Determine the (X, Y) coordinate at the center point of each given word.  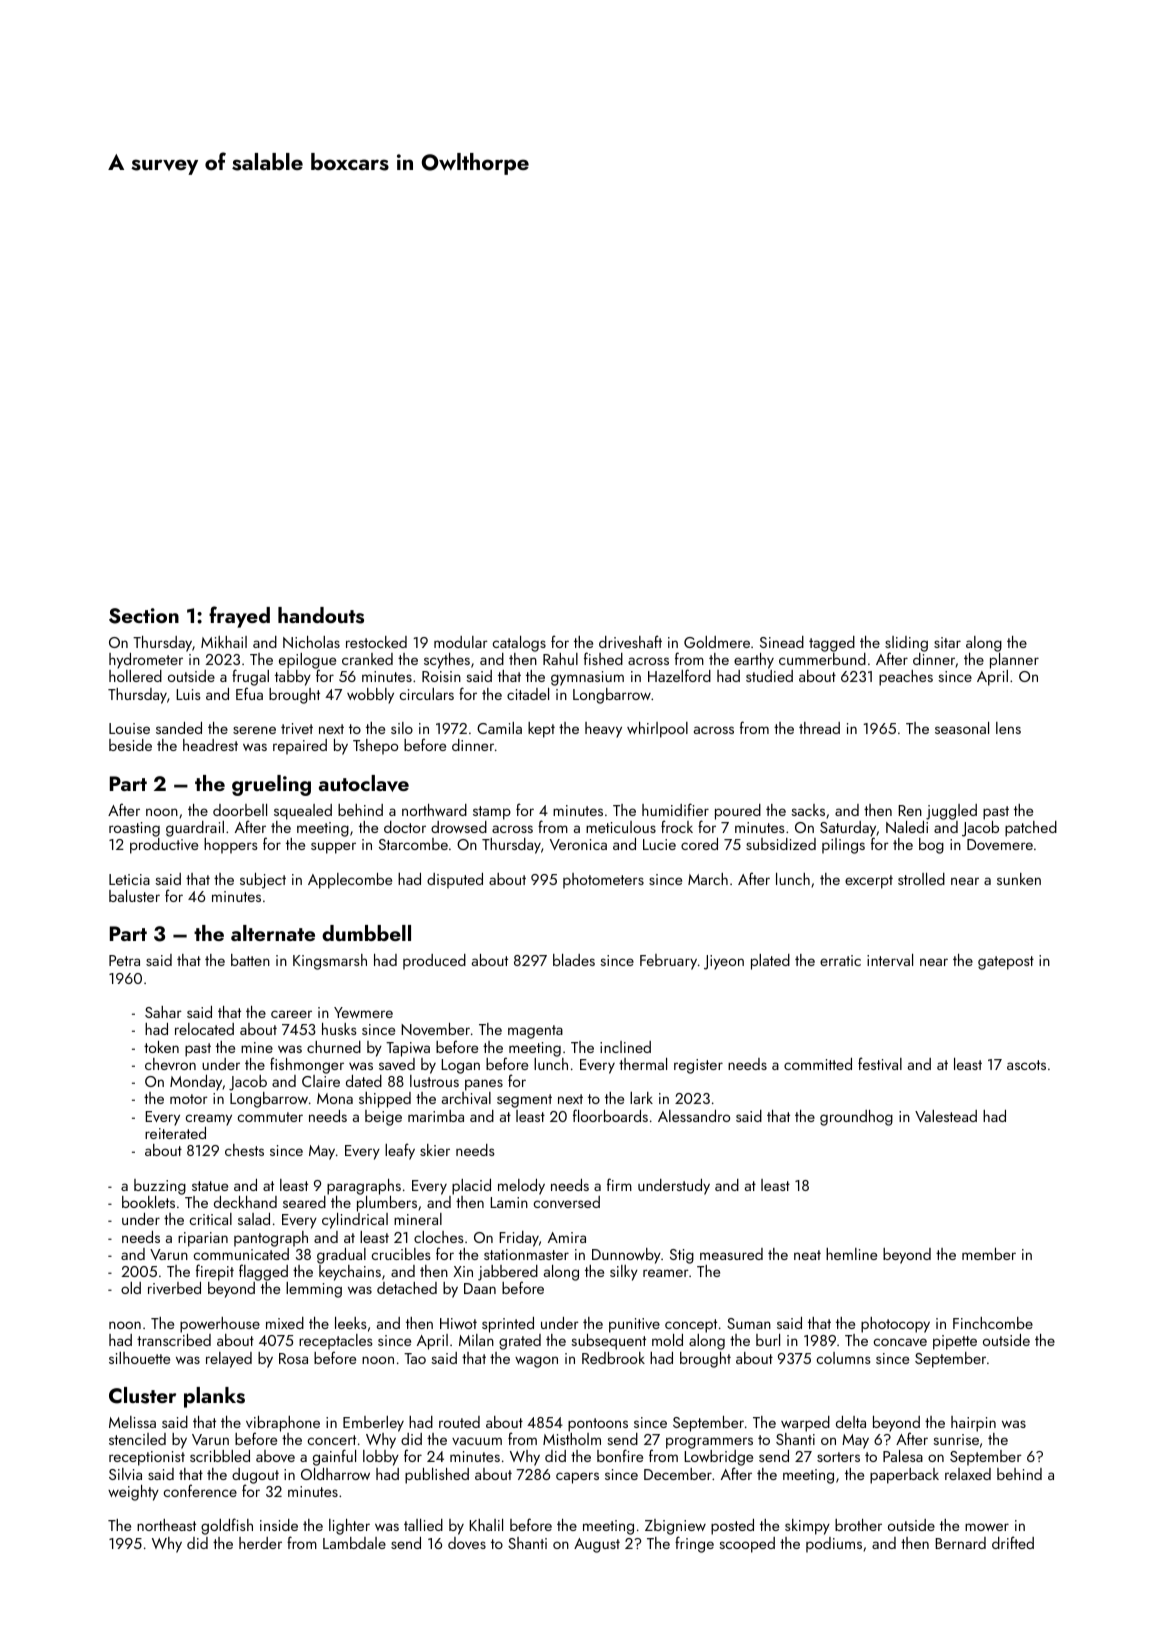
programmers (709, 1443)
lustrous (434, 1081)
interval (890, 960)
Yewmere (363, 1012)
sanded (179, 728)
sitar (947, 642)
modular (461, 642)
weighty (133, 1493)
